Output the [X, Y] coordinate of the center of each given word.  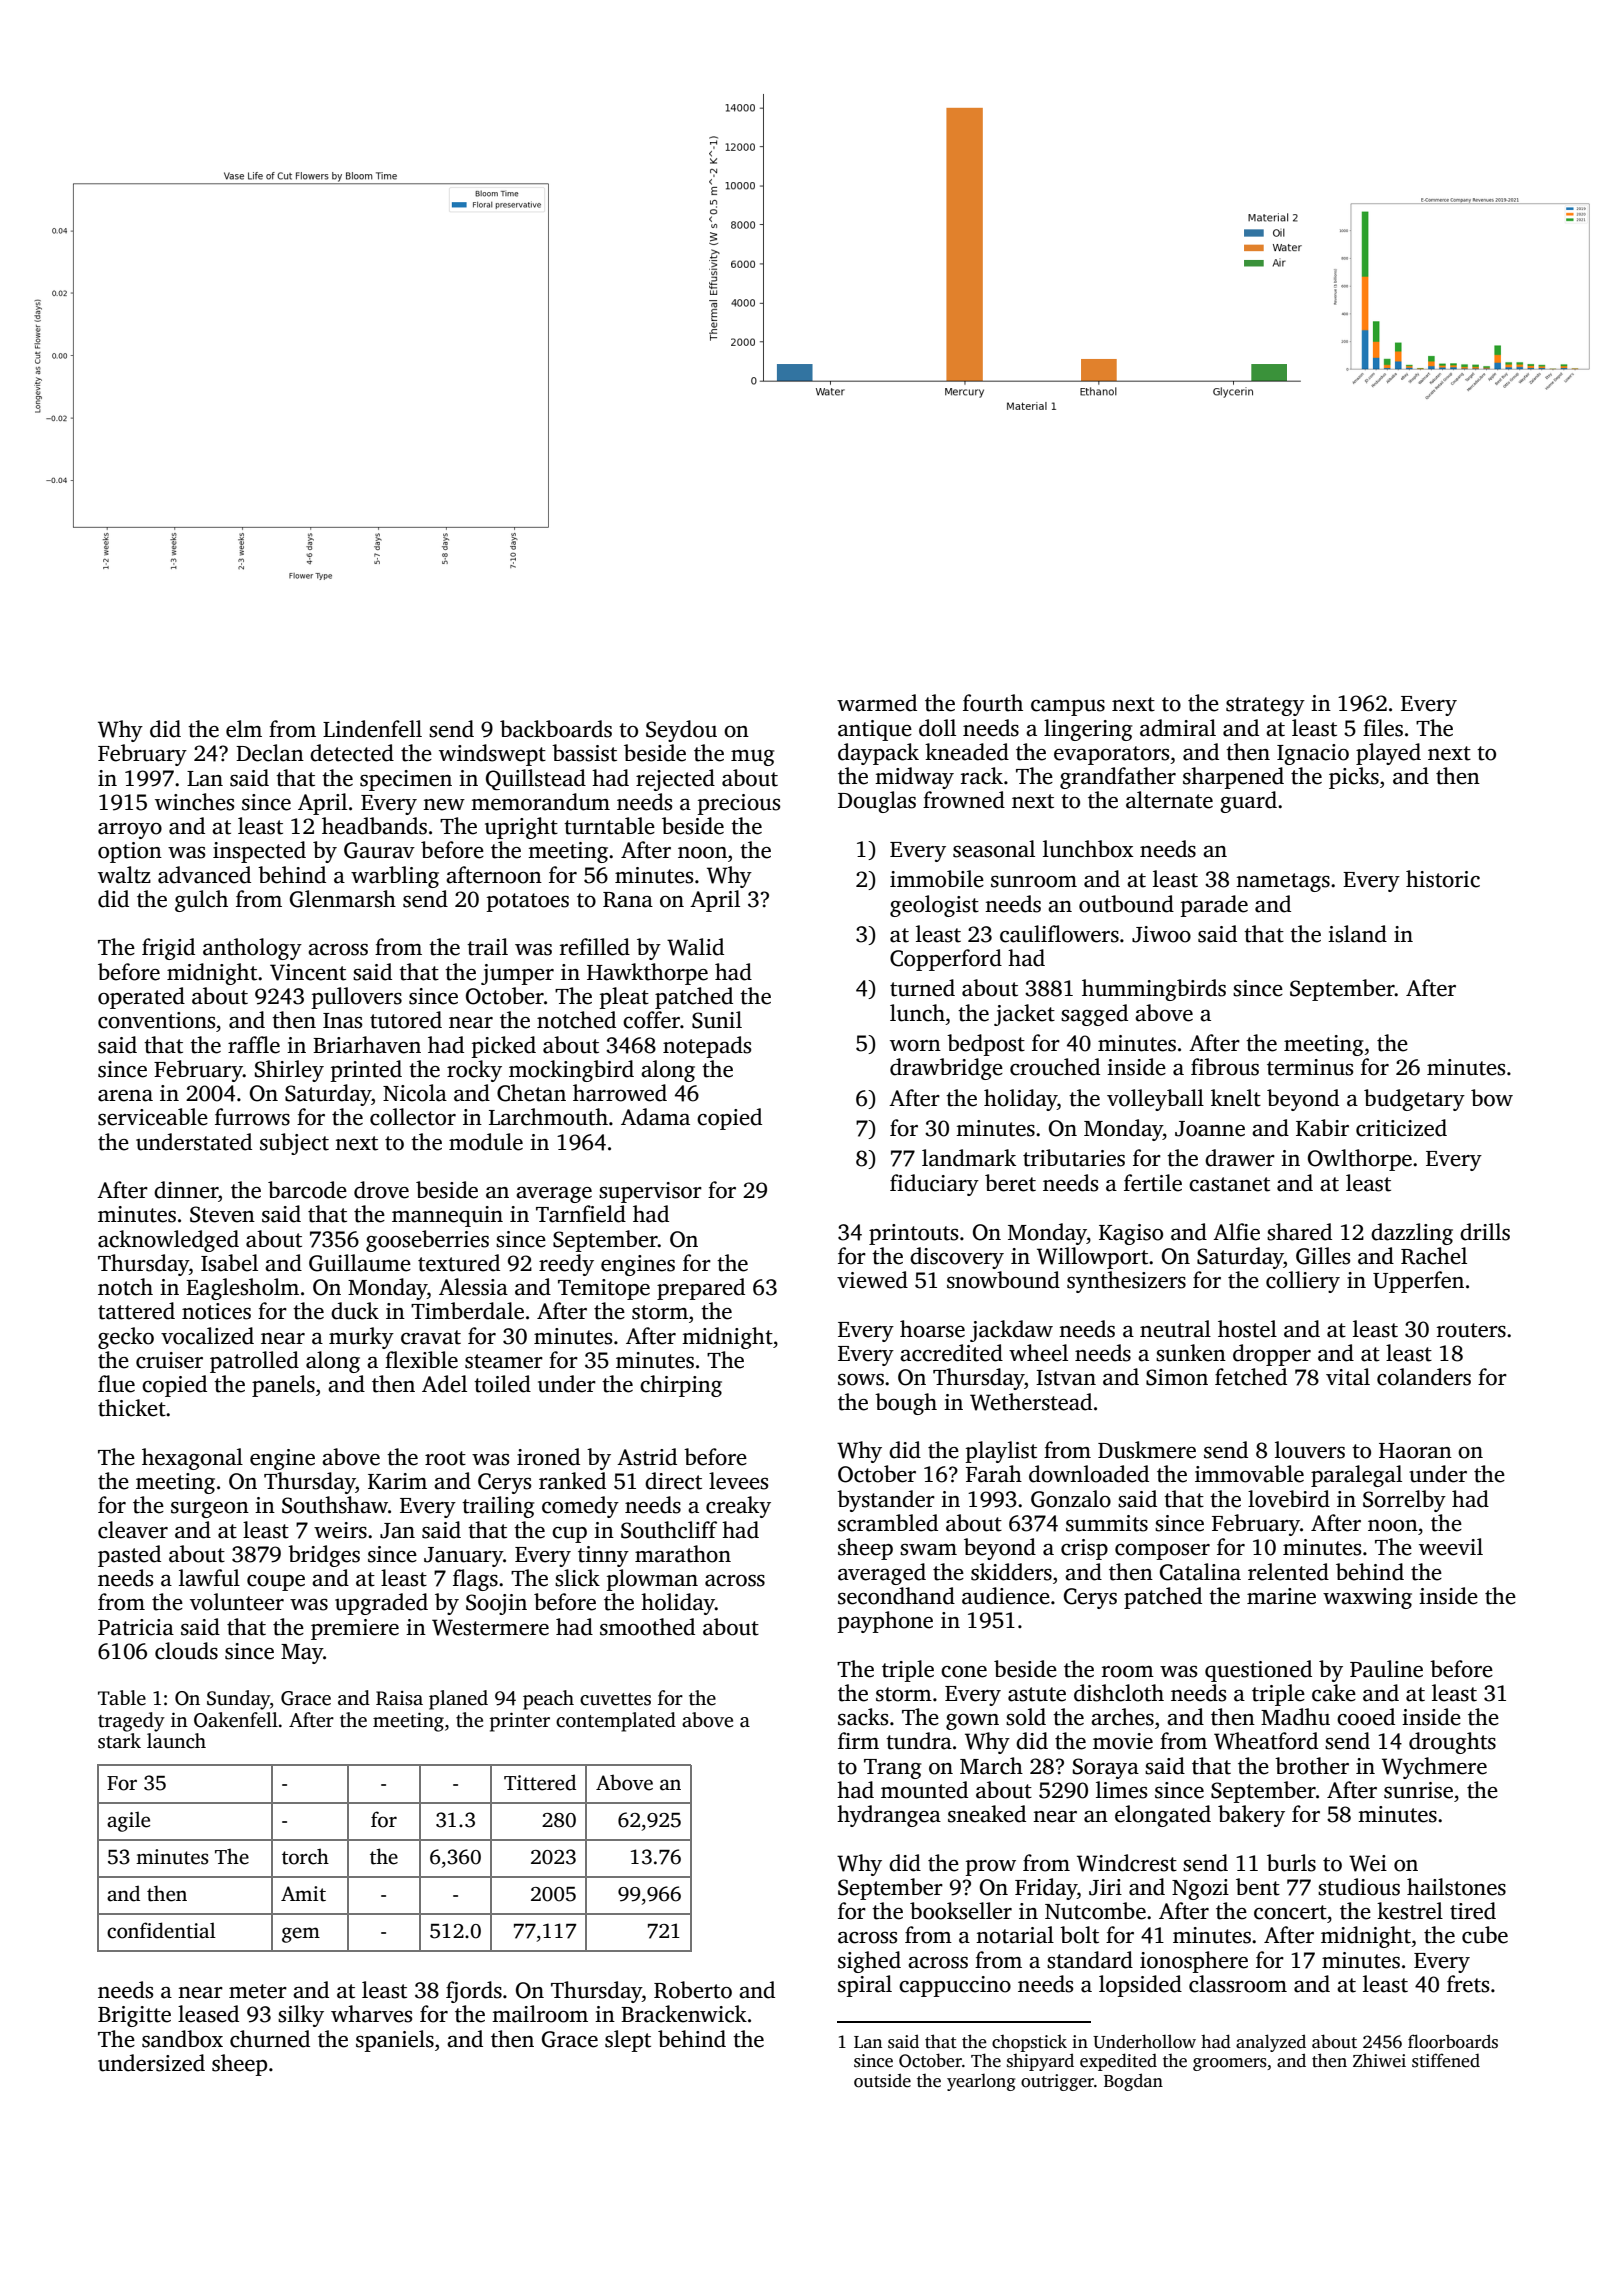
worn [915, 1046]
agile [128, 1822]
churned [270, 2039]
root [445, 1458]
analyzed [1271, 2043]
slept [628, 2041]
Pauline [1386, 1669]
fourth [993, 703]
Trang [892, 1769]
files [1383, 728]
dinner [186, 1190]
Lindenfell [372, 729]
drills [1485, 1232]
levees [738, 1481]
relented [1288, 1572]
